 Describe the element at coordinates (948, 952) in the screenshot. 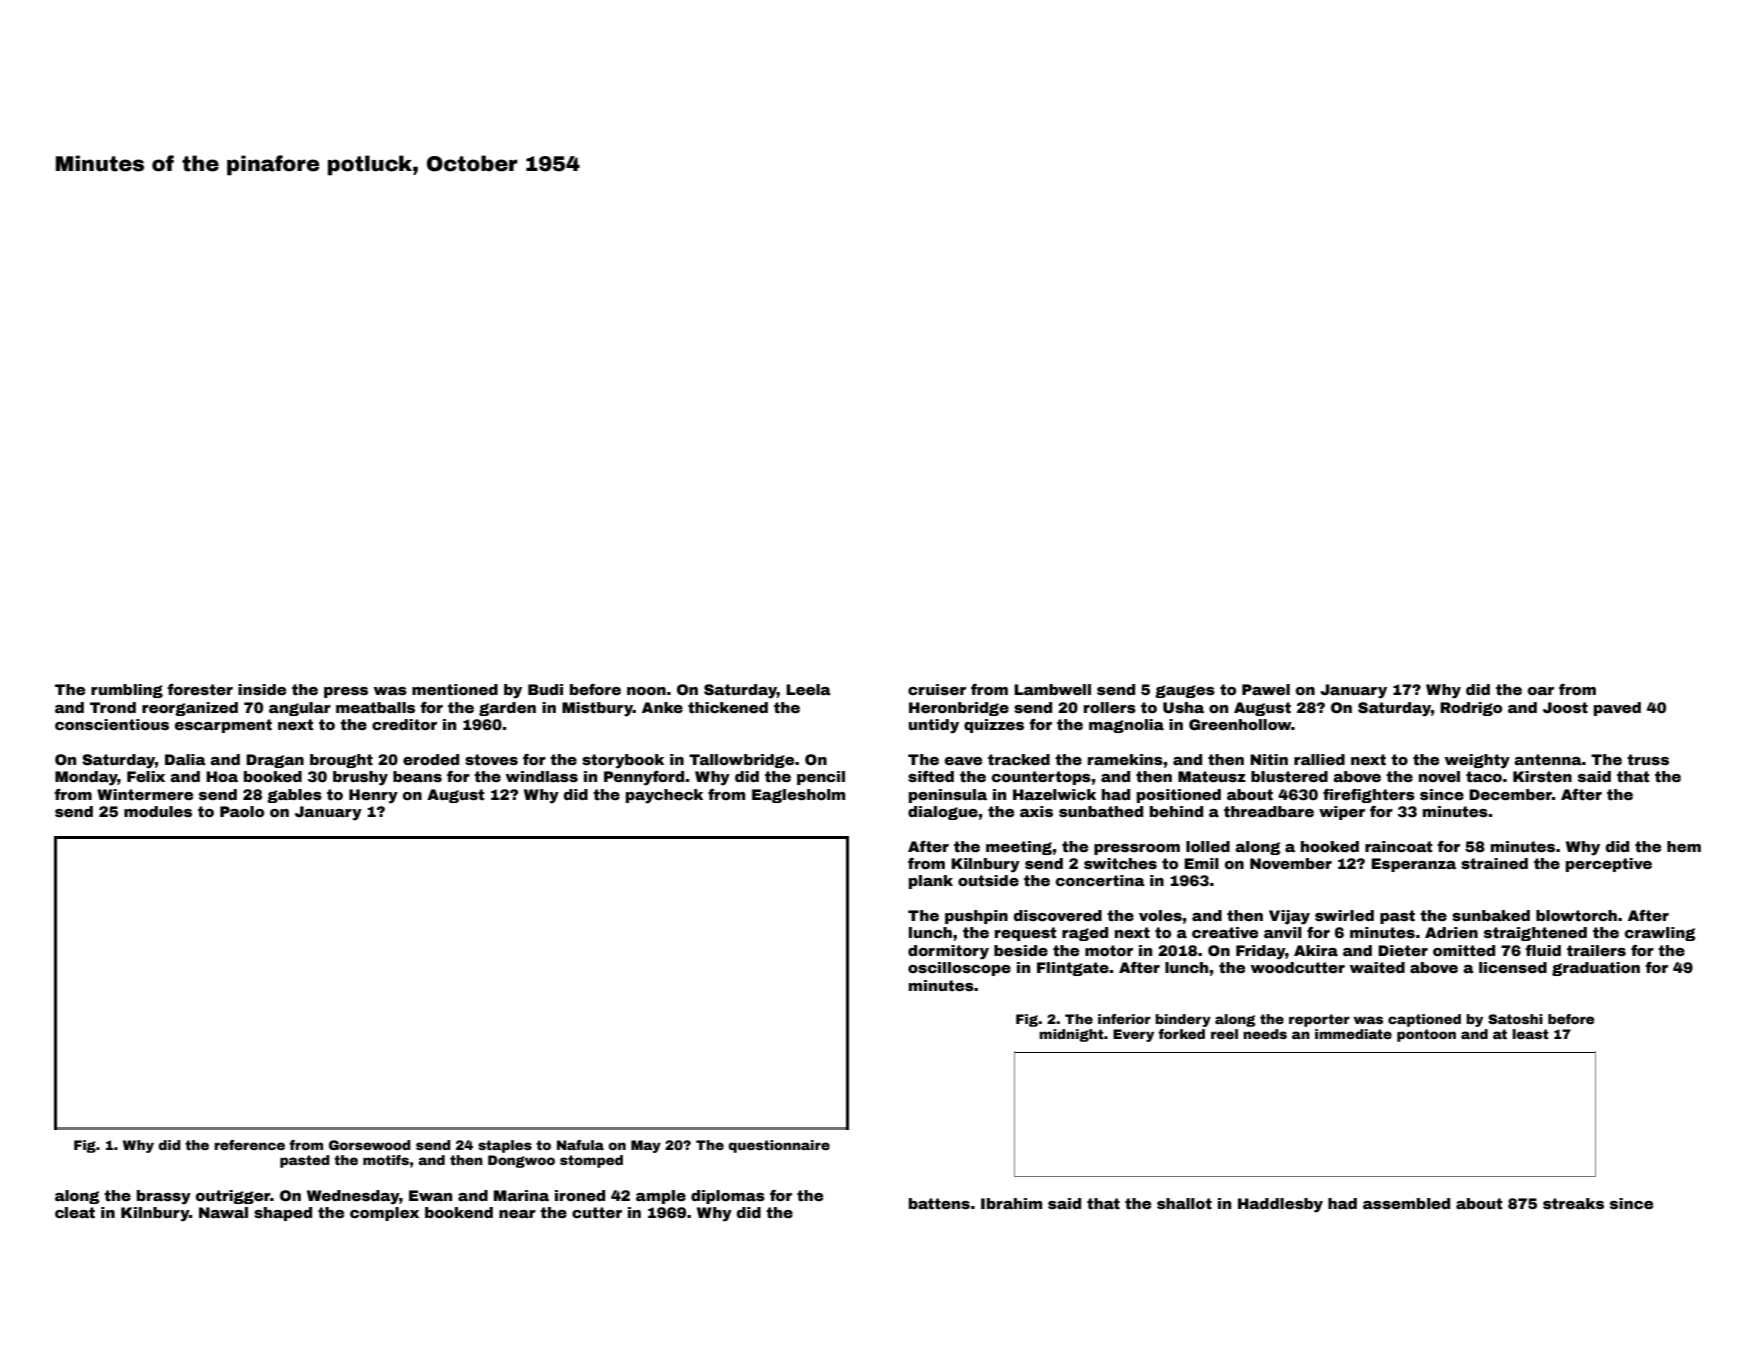

I see `dormitory` at that location.
